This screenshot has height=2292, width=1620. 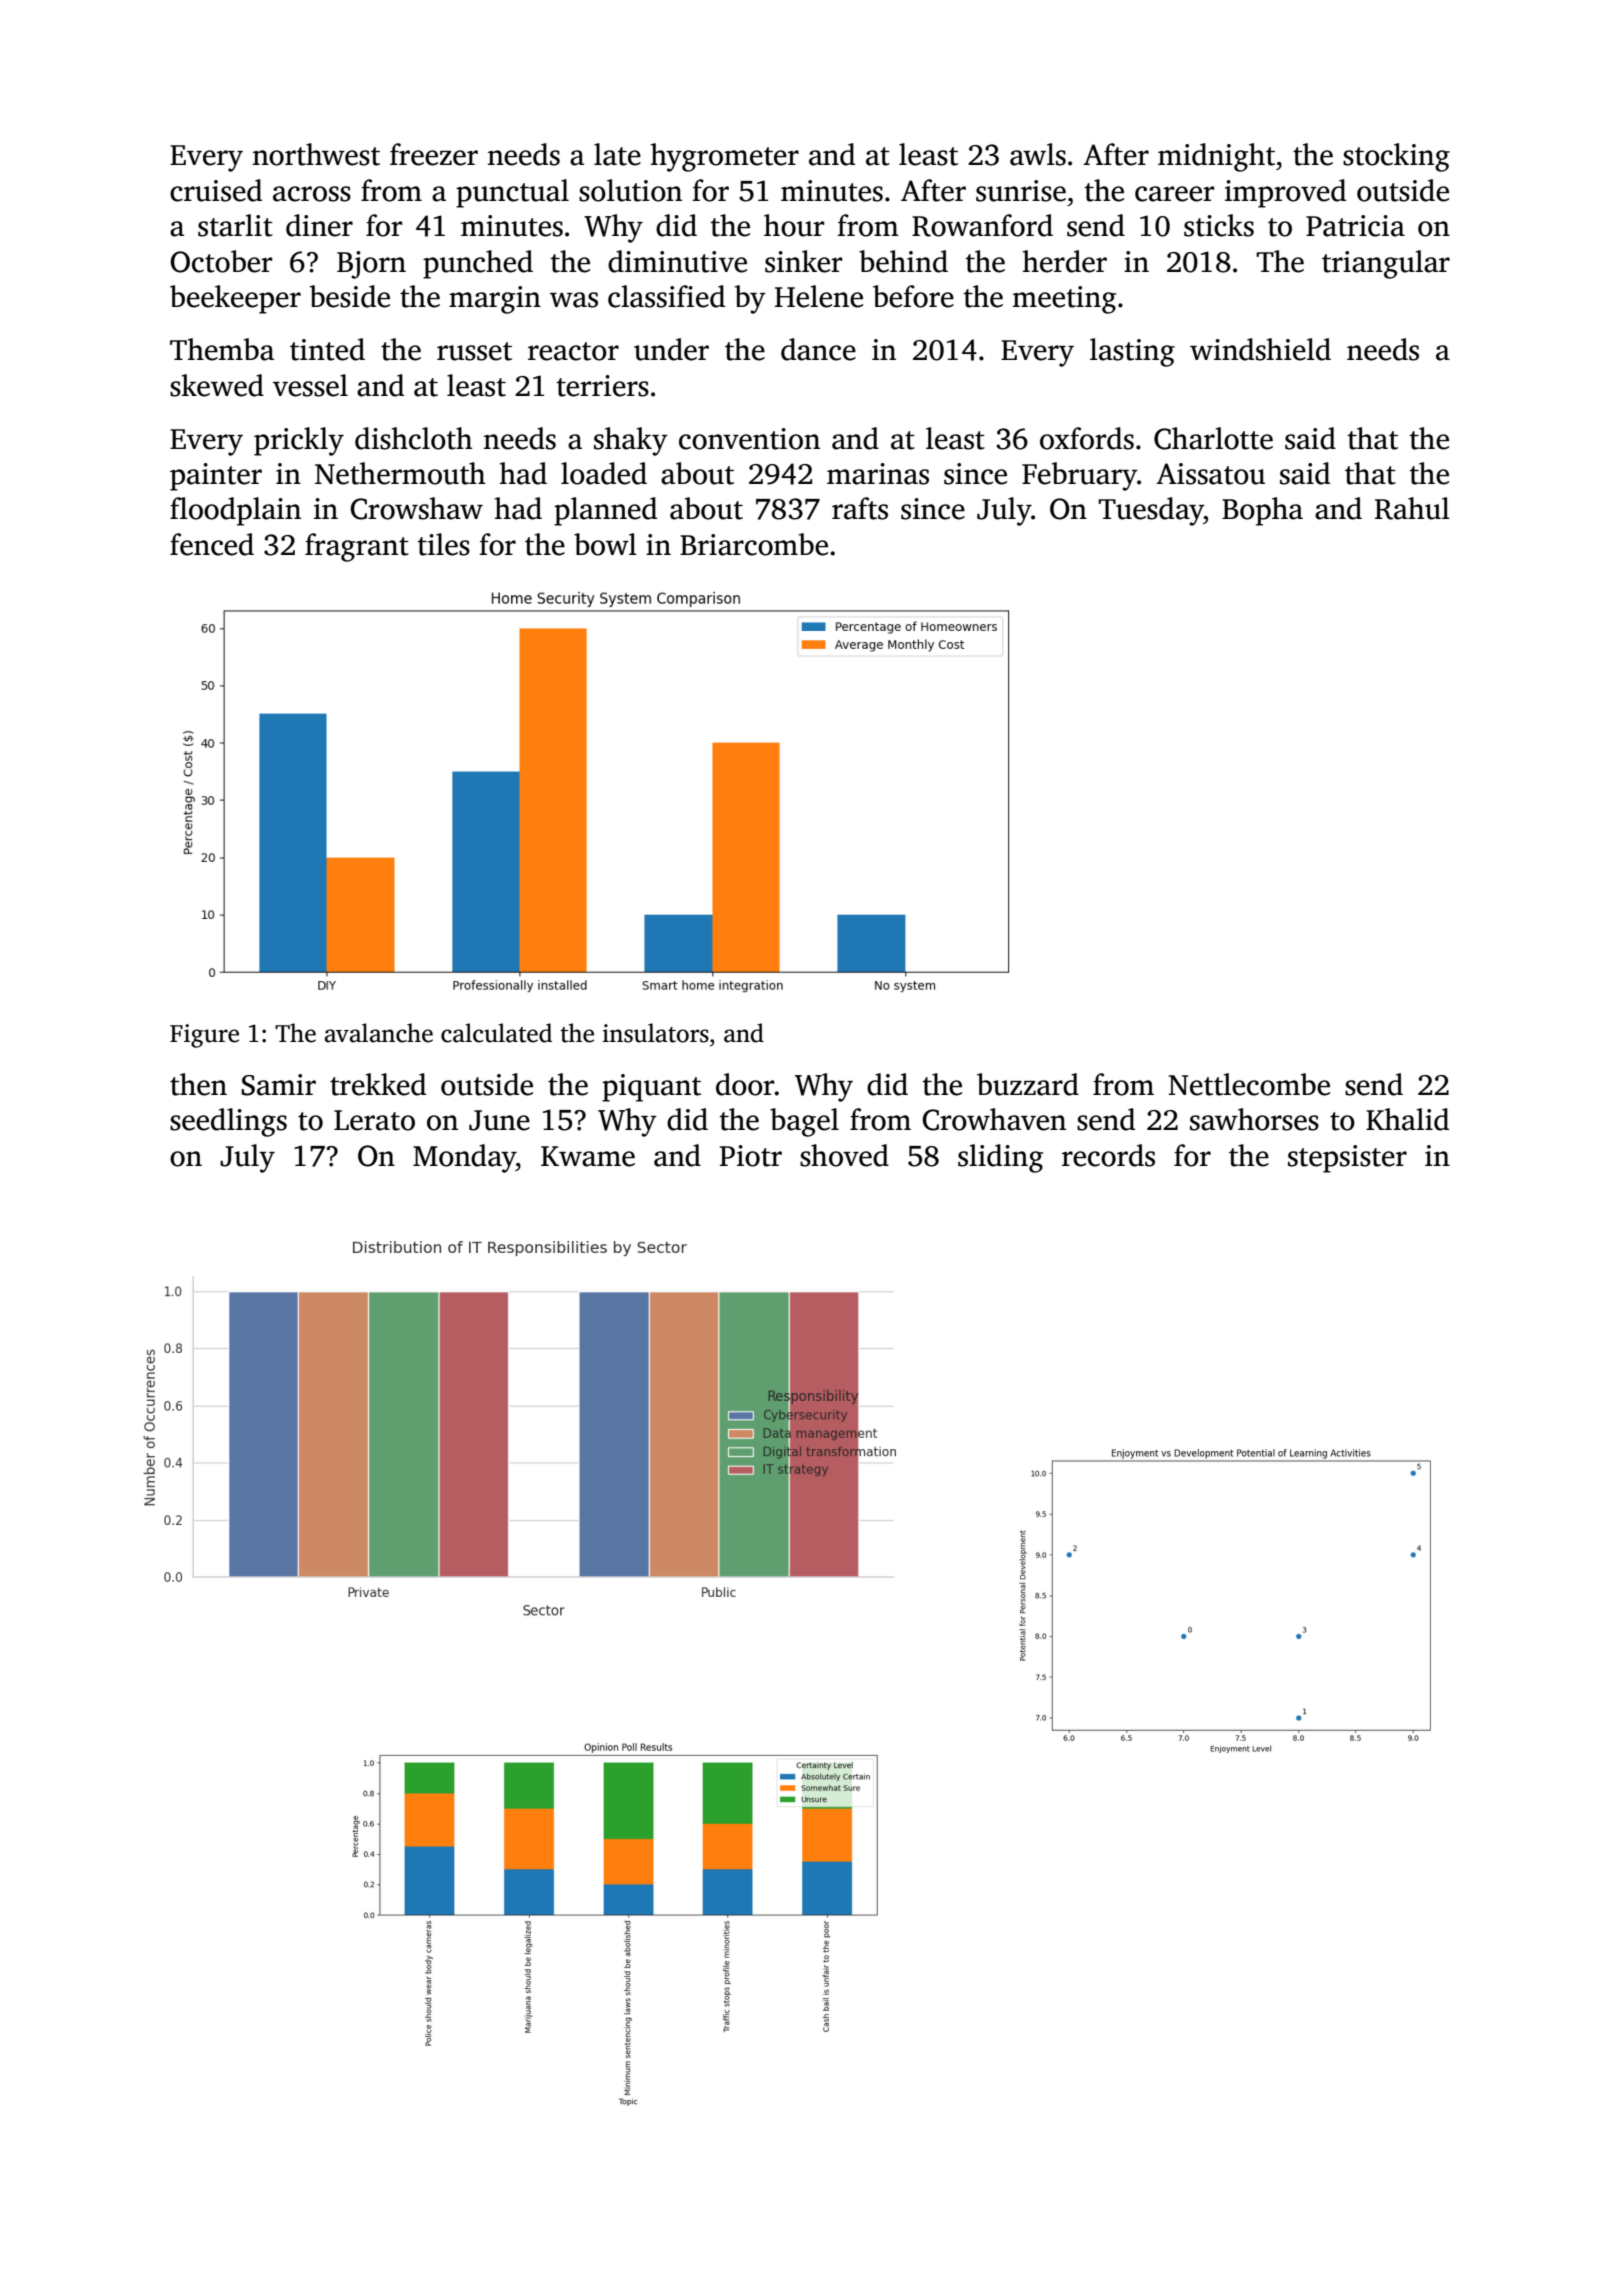 What do you see at coordinates (1210, 474) in the screenshot?
I see `Aissatou` at bounding box center [1210, 474].
